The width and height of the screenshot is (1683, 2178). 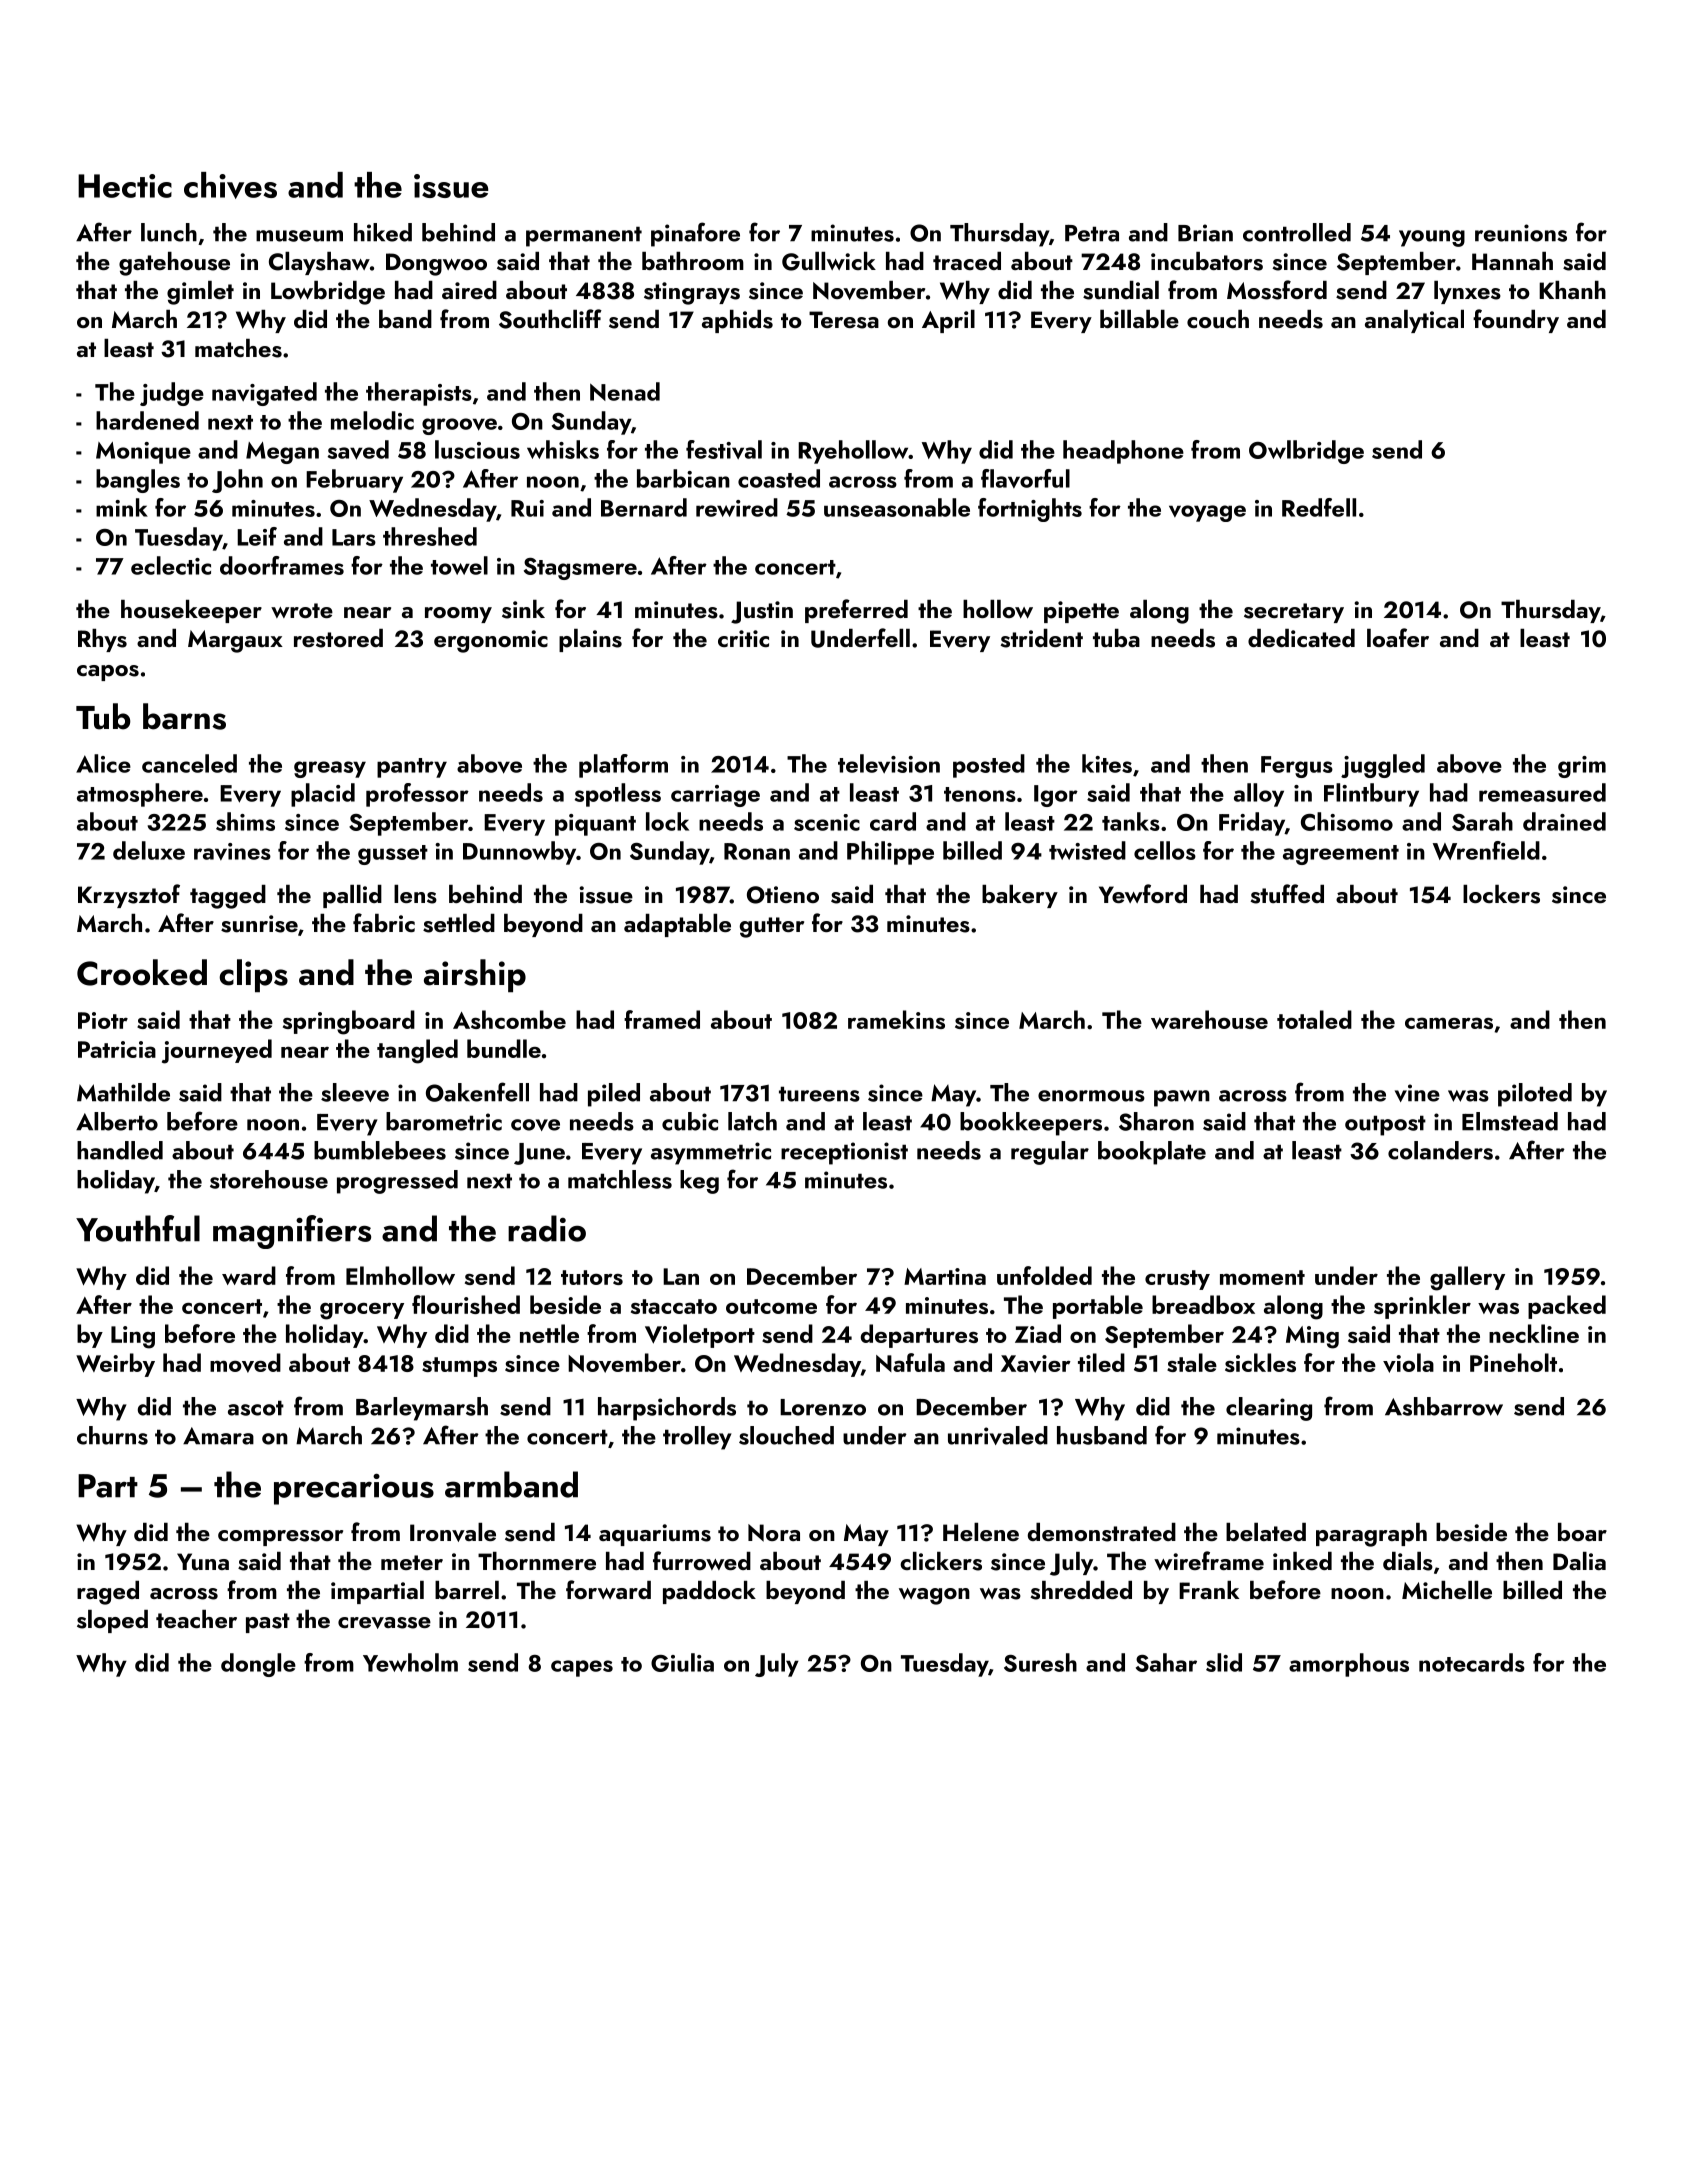 What do you see at coordinates (1092, 233) in the screenshot?
I see `Petra` at bounding box center [1092, 233].
